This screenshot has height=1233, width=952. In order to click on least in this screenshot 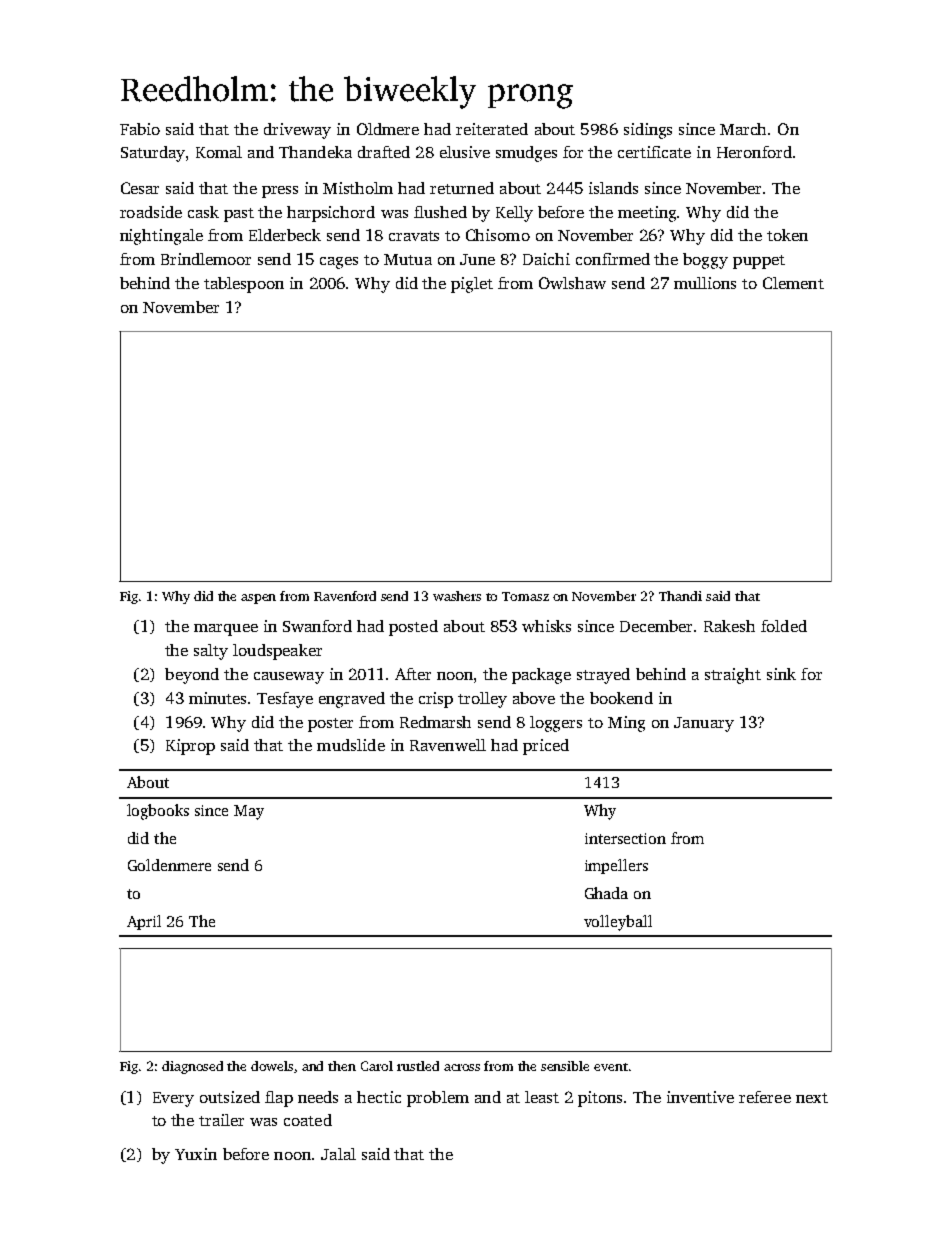, I will do `click(542, 1097)`.
